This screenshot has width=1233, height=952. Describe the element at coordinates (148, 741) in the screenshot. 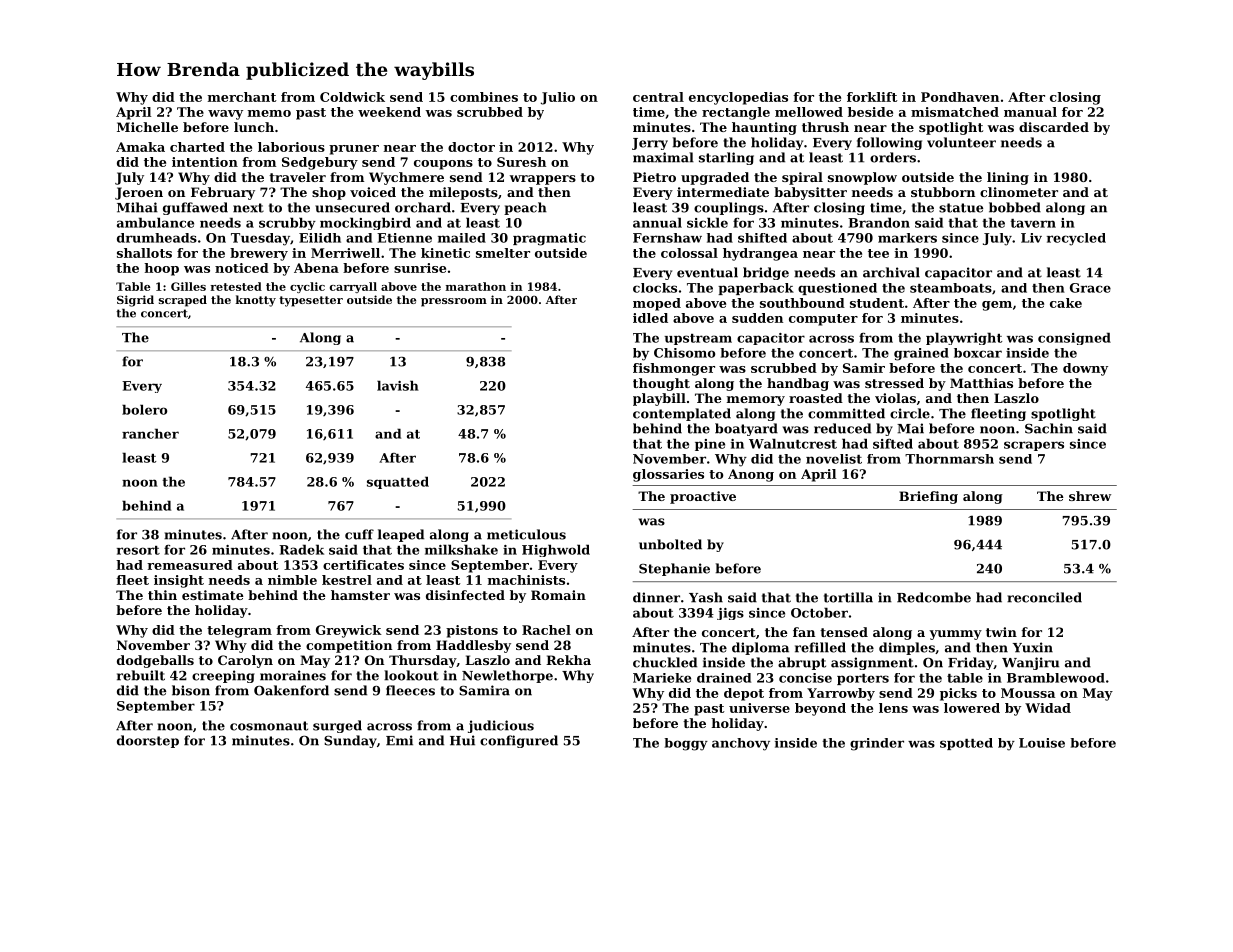

I see `doorstep` at that location.
